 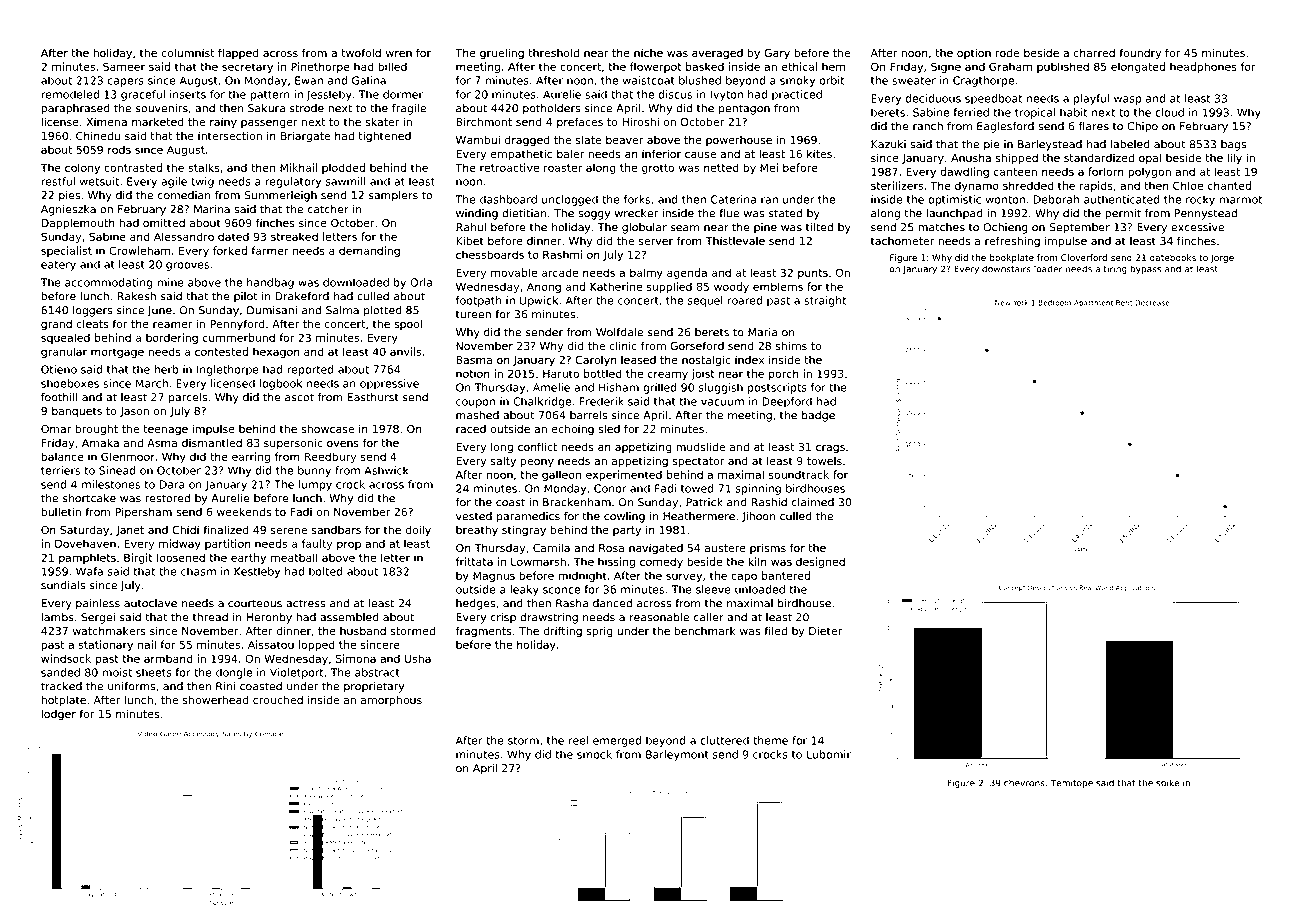 What do you see at coordinates (309, 80) in the screenshot?
I see `Ewan` at bounding box center [309, 80].
